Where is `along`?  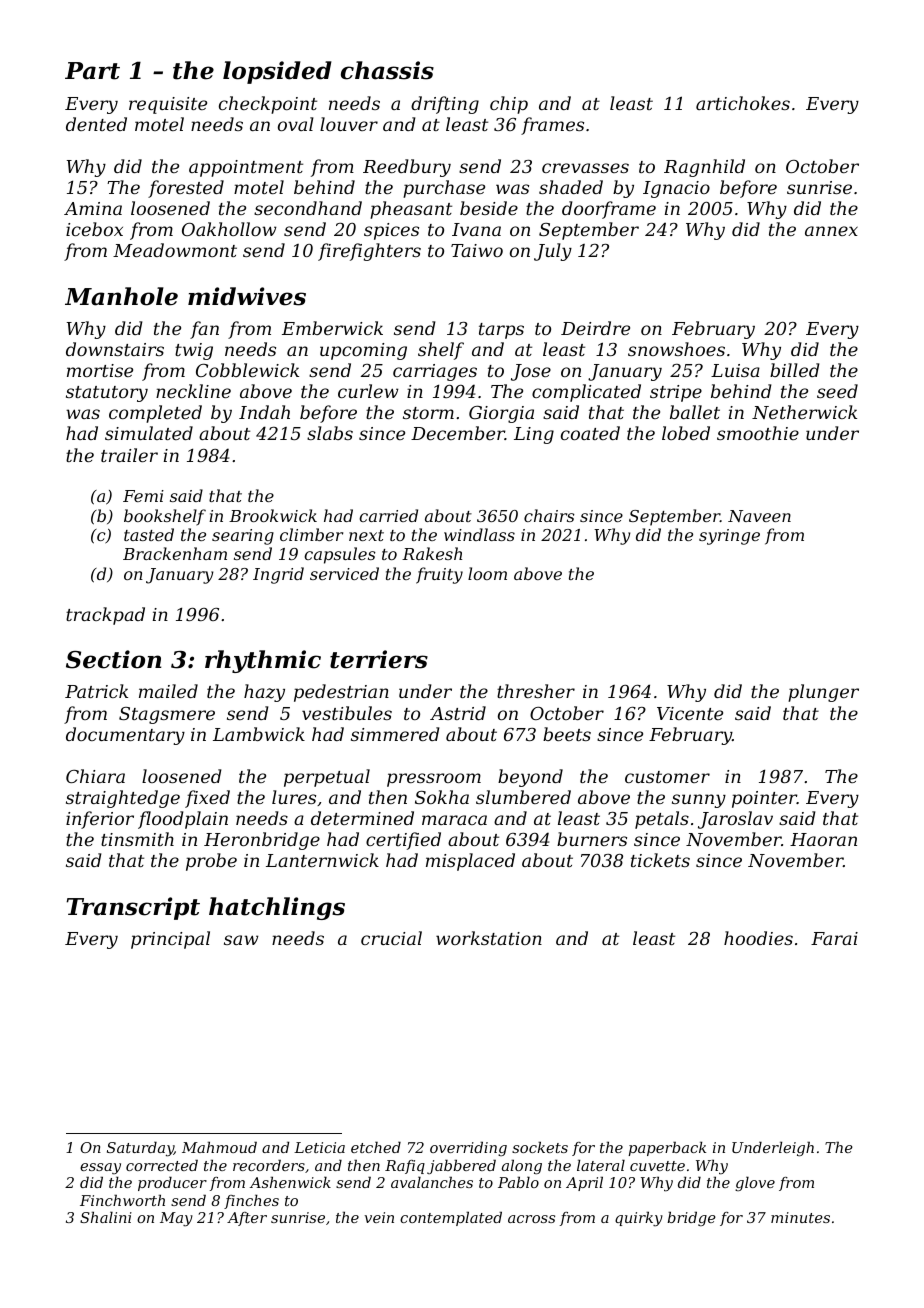
along is located at coordinates (522, 1167).
